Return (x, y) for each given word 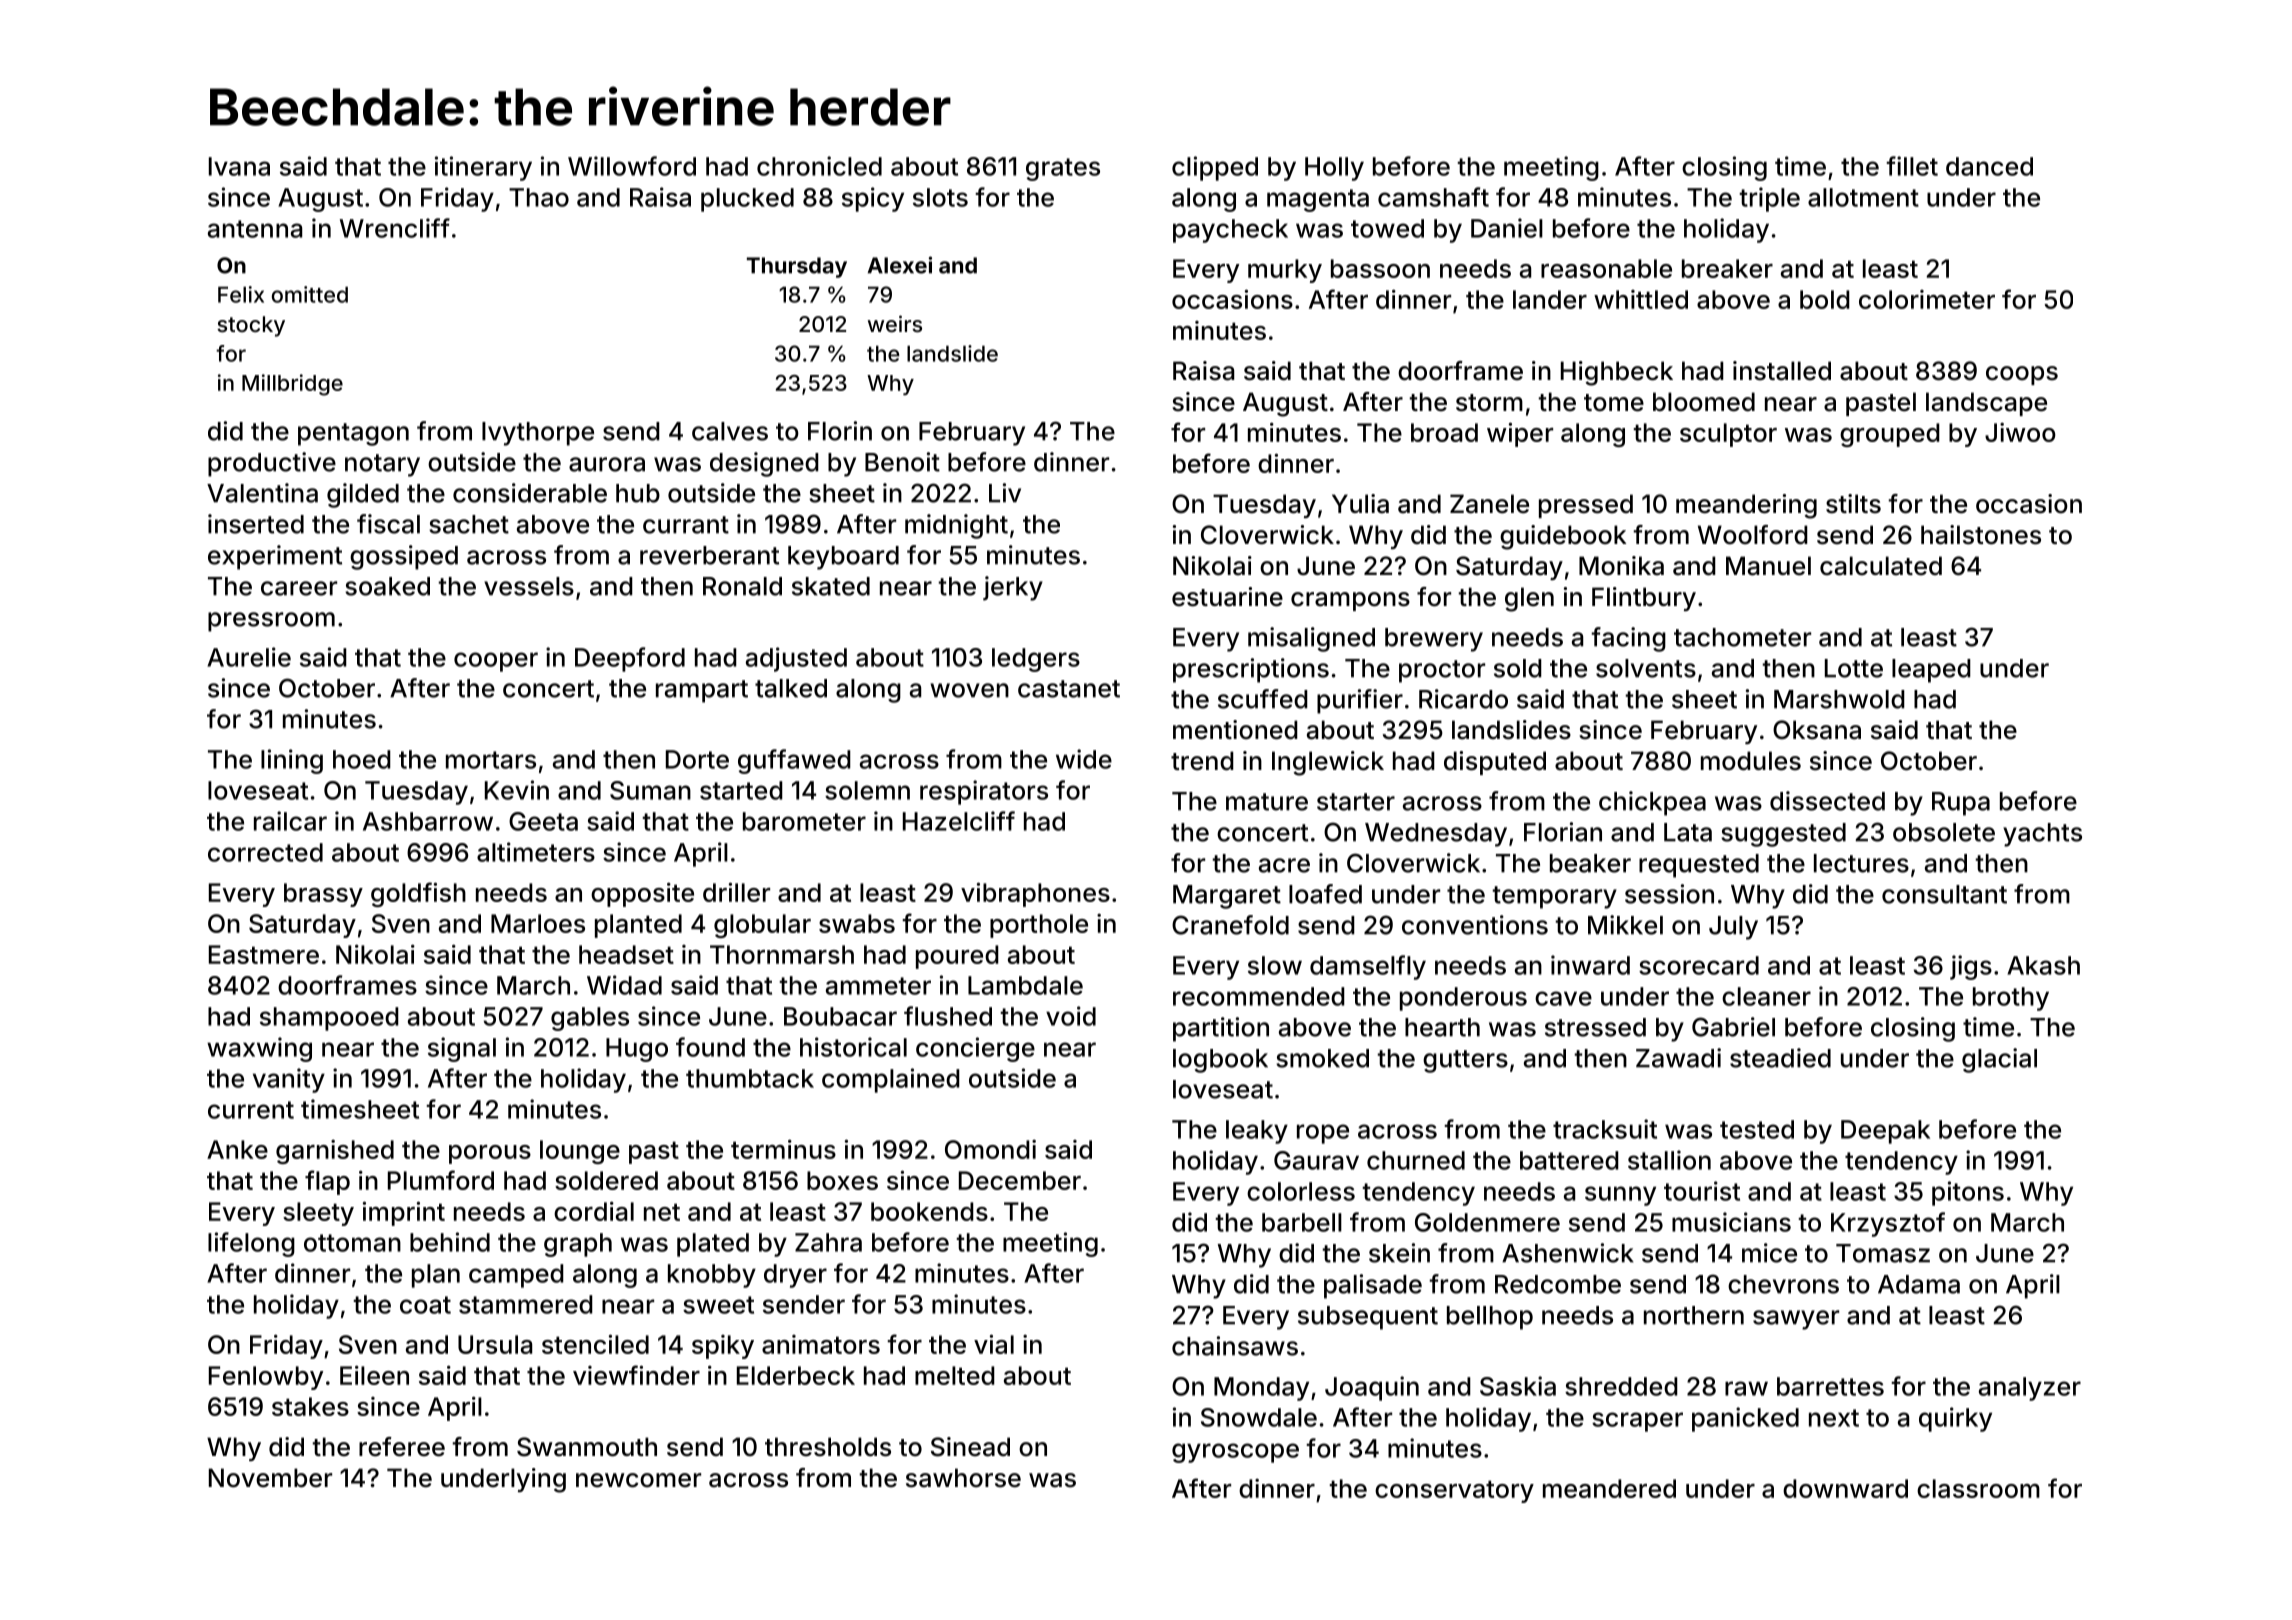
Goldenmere (1487, 1222)
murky (1285, 271)
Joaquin (1372, 1388)
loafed (1325, 894)
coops (2022, 375)
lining (292, 761)
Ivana (239, 166)
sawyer (1796, 1320)
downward (1845, 1488)
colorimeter (1927, 299)
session (1669, 894)
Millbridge (292, 385)
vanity (289, 1080)
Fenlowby (266, 1378)
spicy (873, 199)
